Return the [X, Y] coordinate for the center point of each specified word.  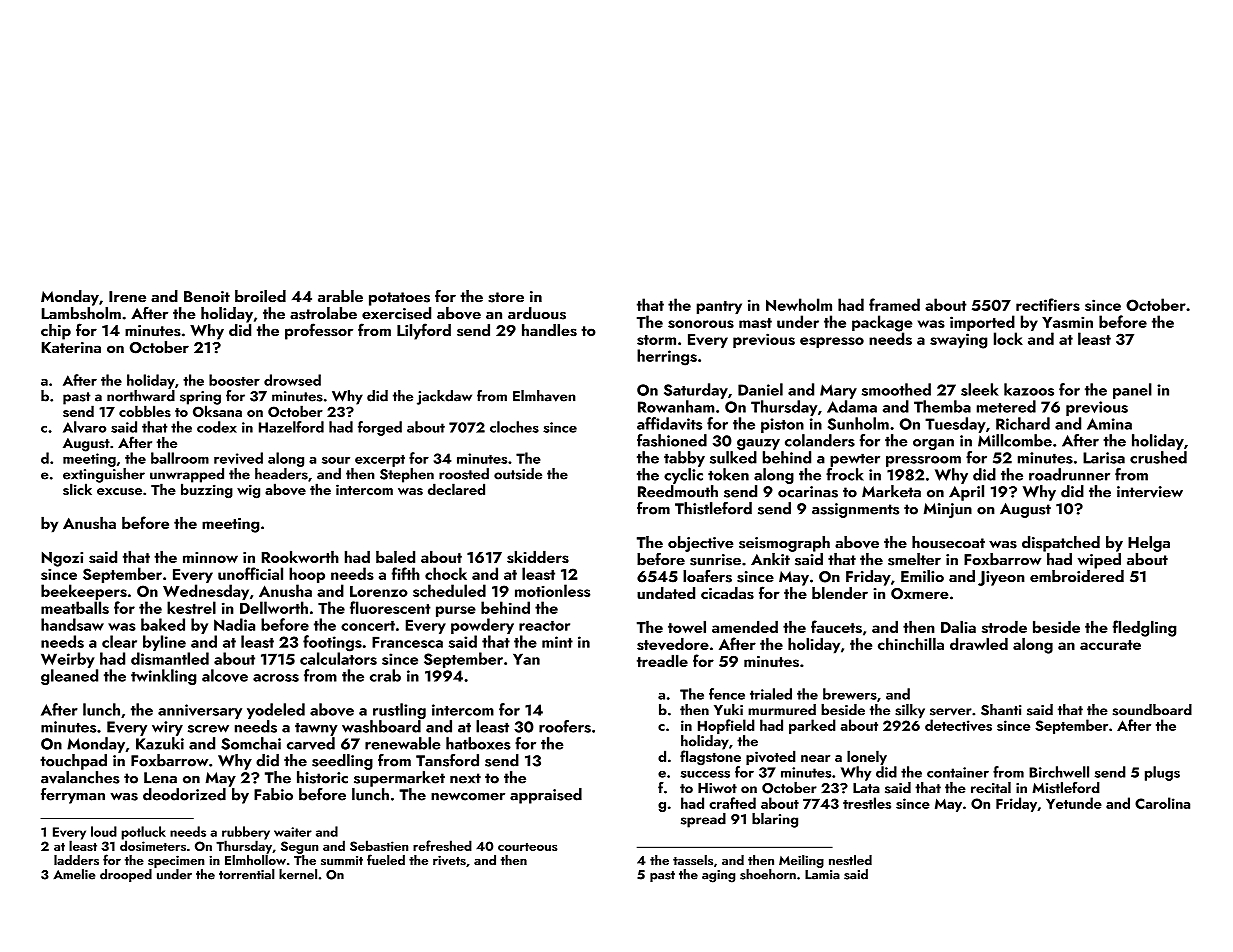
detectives [958, 725]
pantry [719, 307]
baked [163, 624]
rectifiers [1048, 304]
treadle [662, 660]
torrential [247, 874]
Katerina [71, 347]
